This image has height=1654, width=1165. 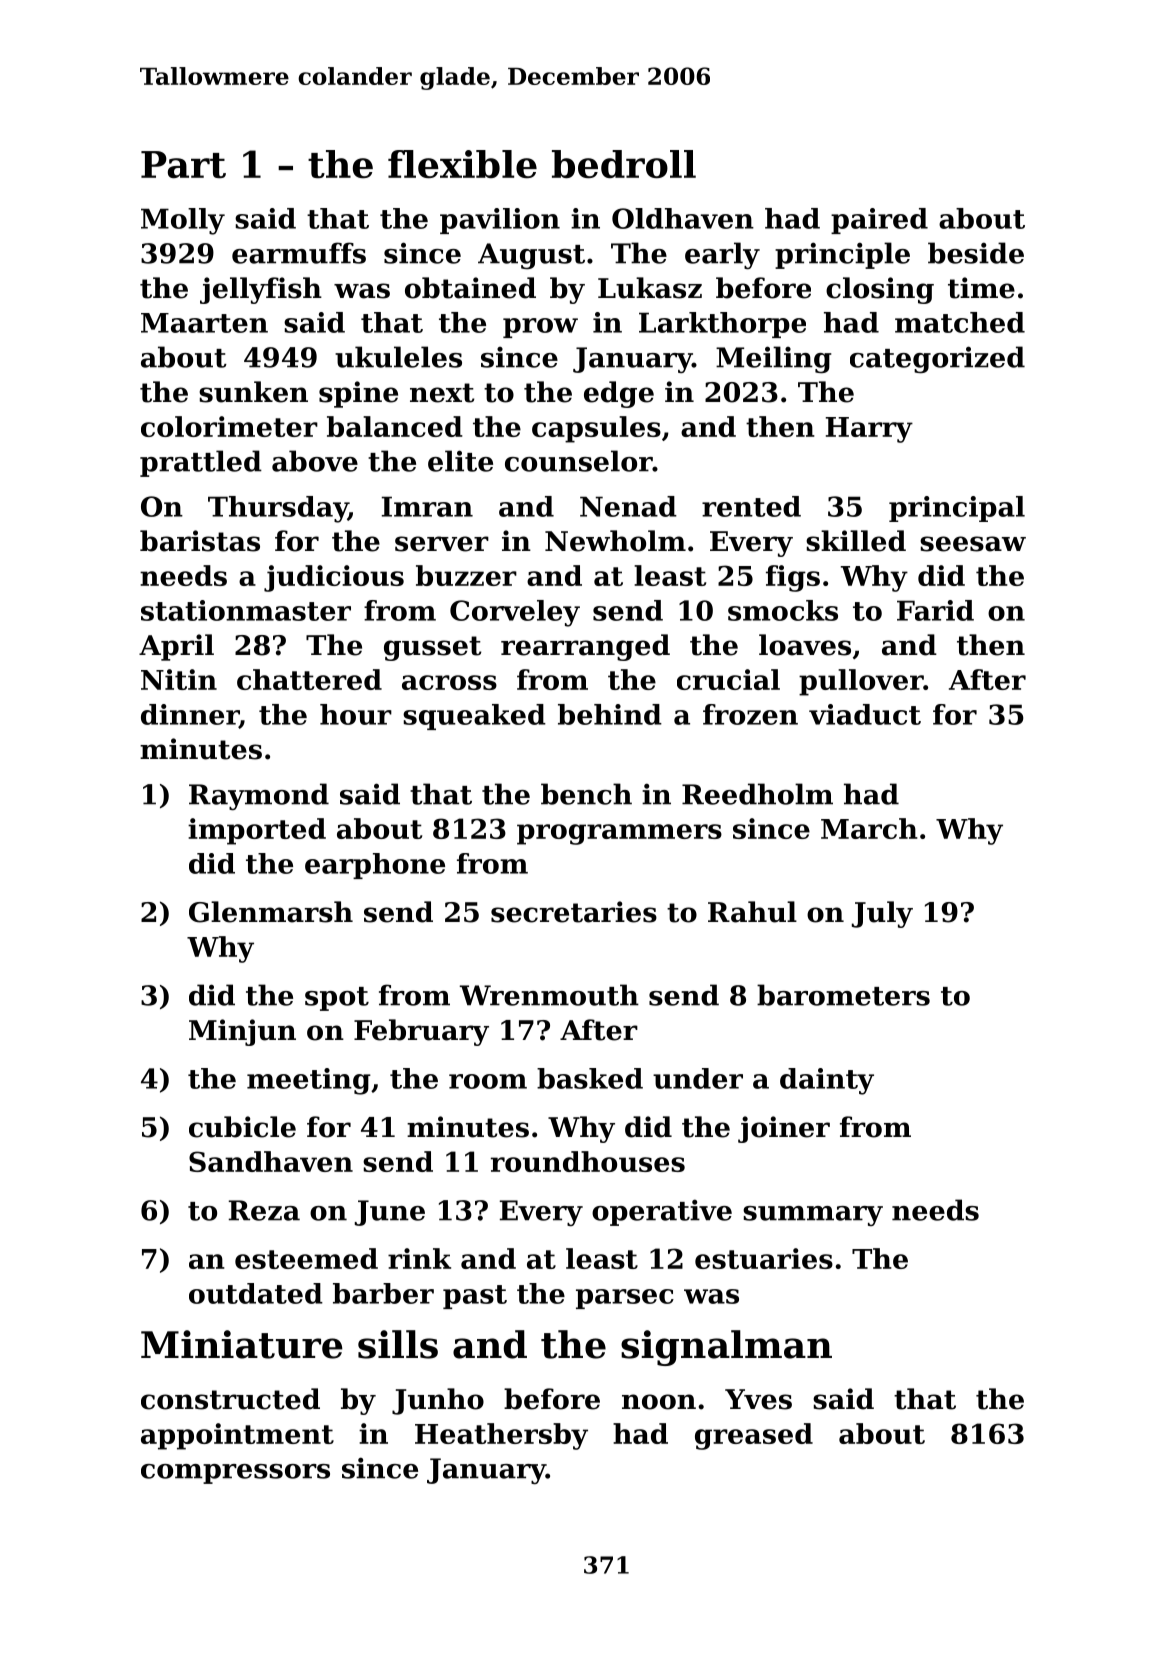 I want to click on earphone, so click(x=375, y=866).
